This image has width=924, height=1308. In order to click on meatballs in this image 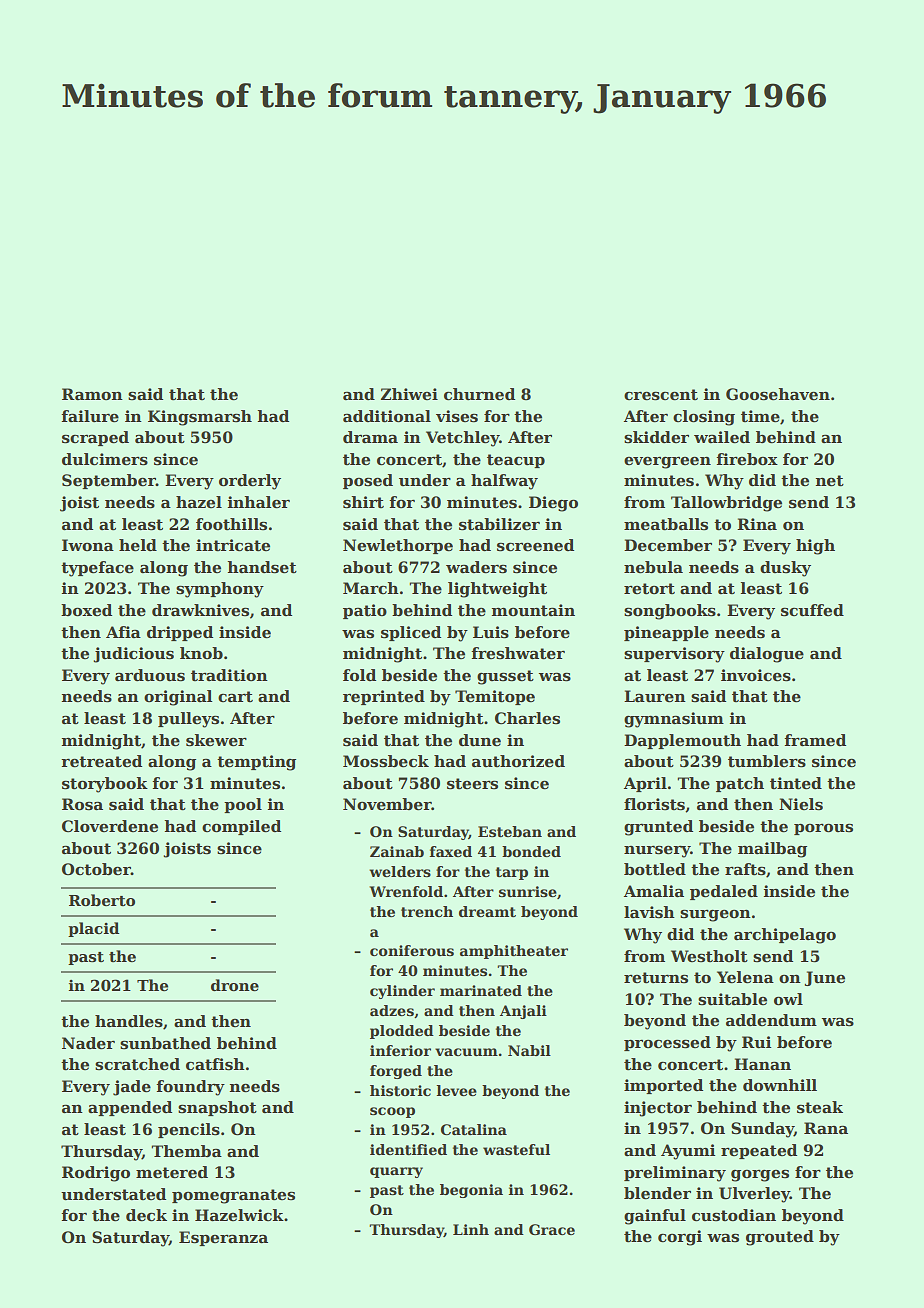, I will do `click(666, 524)`.
